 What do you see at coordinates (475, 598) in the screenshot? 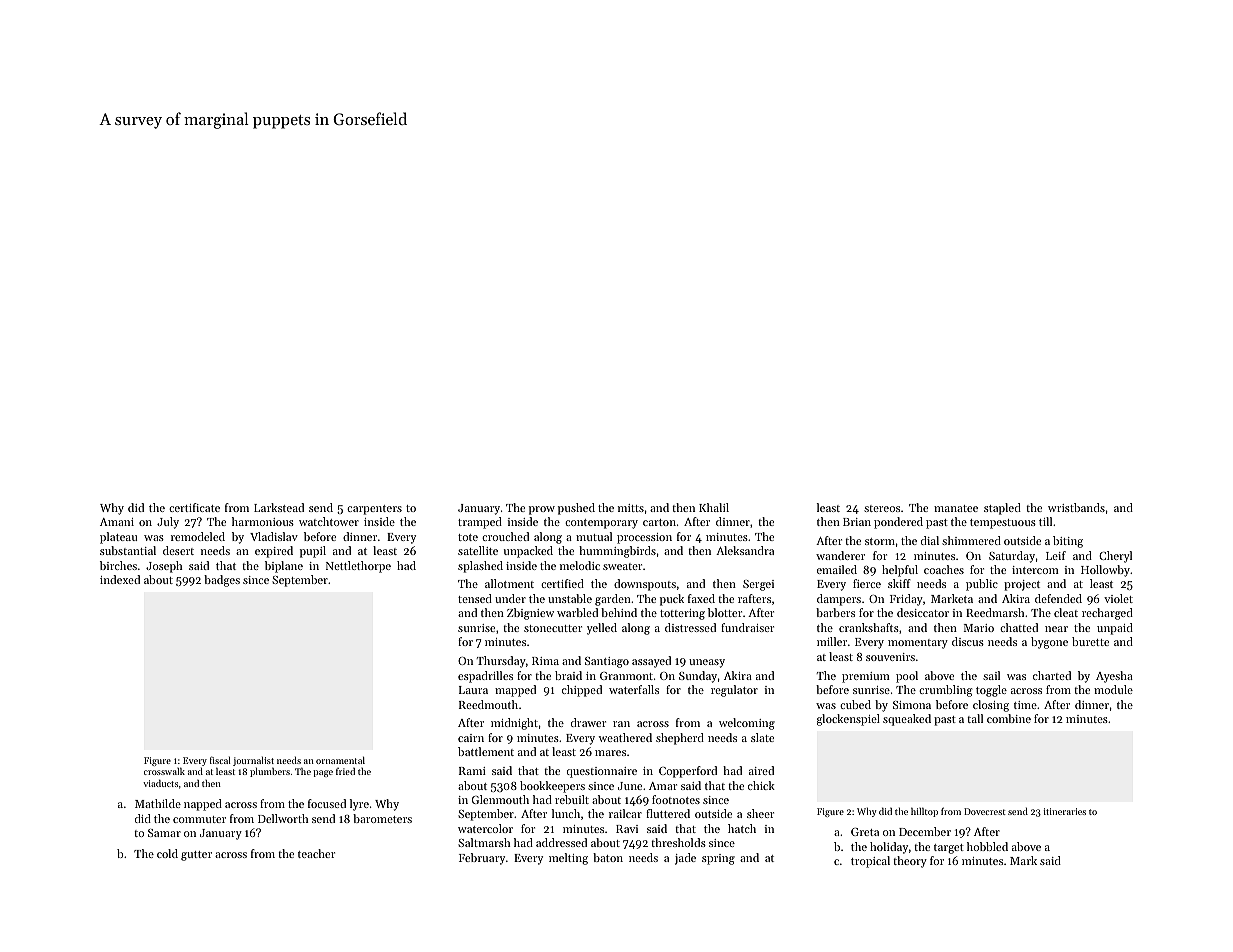
I see `tensed` at bounding box center [475, 598].
